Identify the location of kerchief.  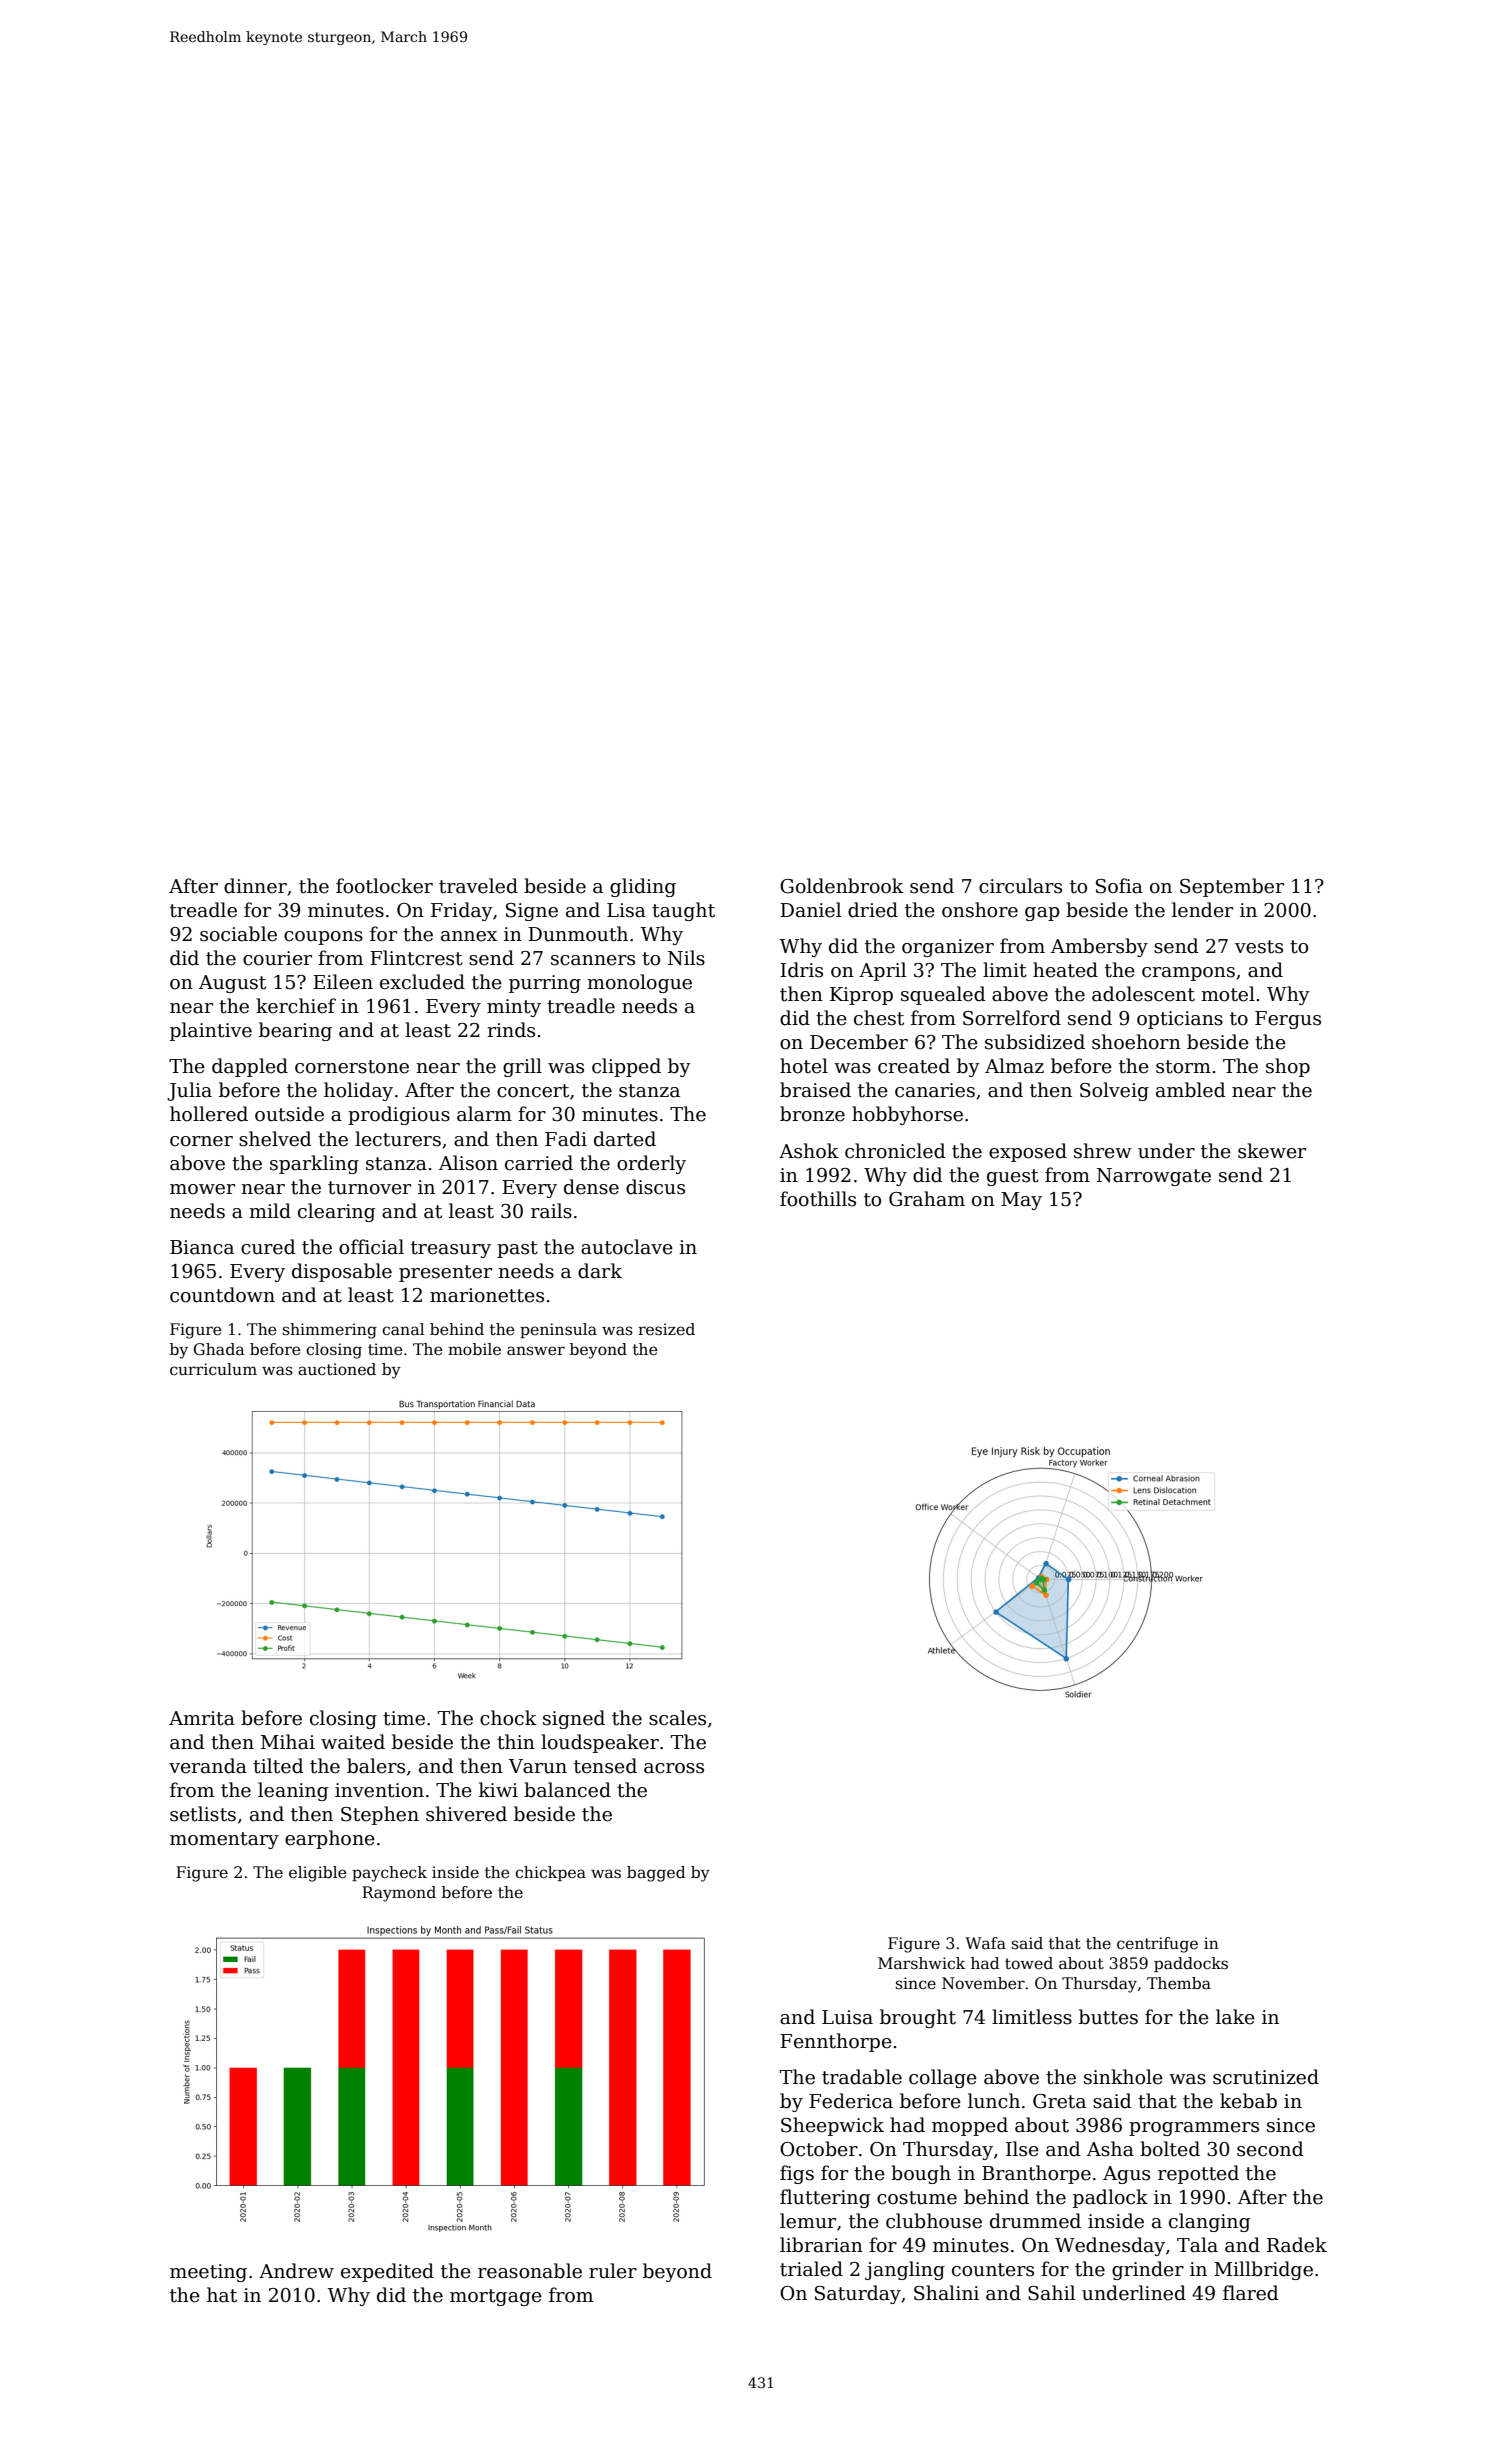
(296, 1006).
